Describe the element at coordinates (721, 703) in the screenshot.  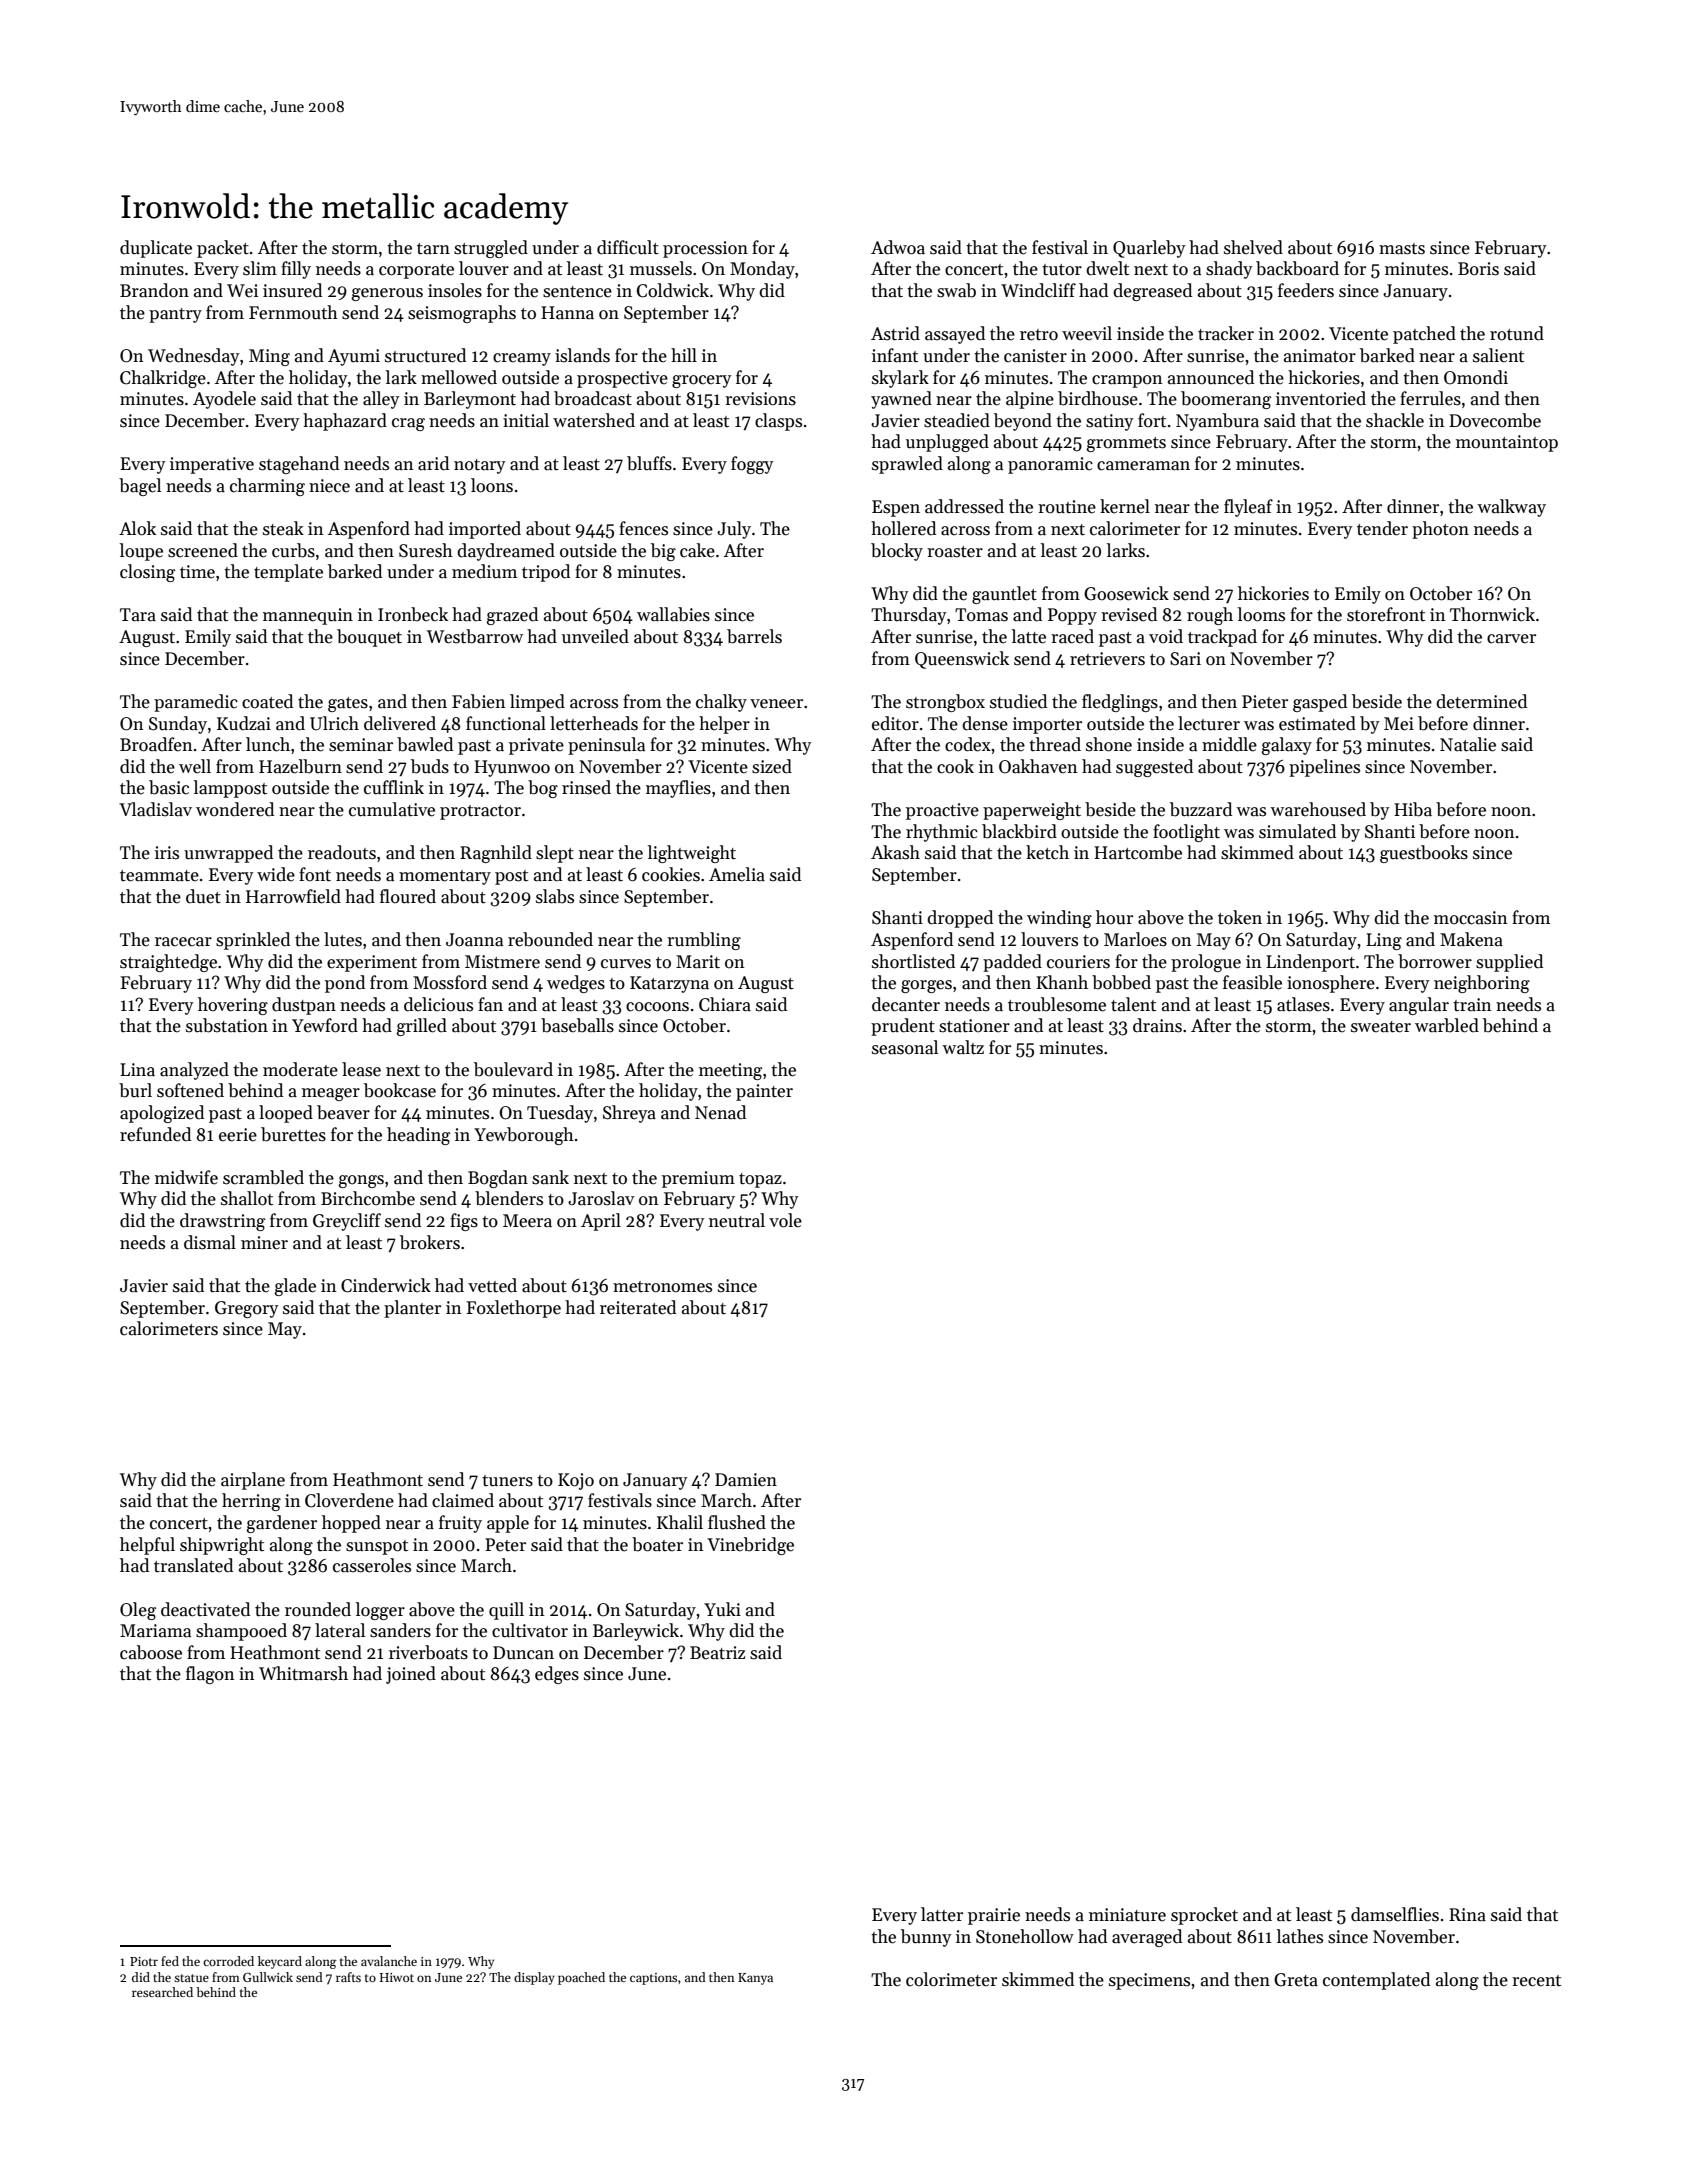
I see `chalky` at that location.
